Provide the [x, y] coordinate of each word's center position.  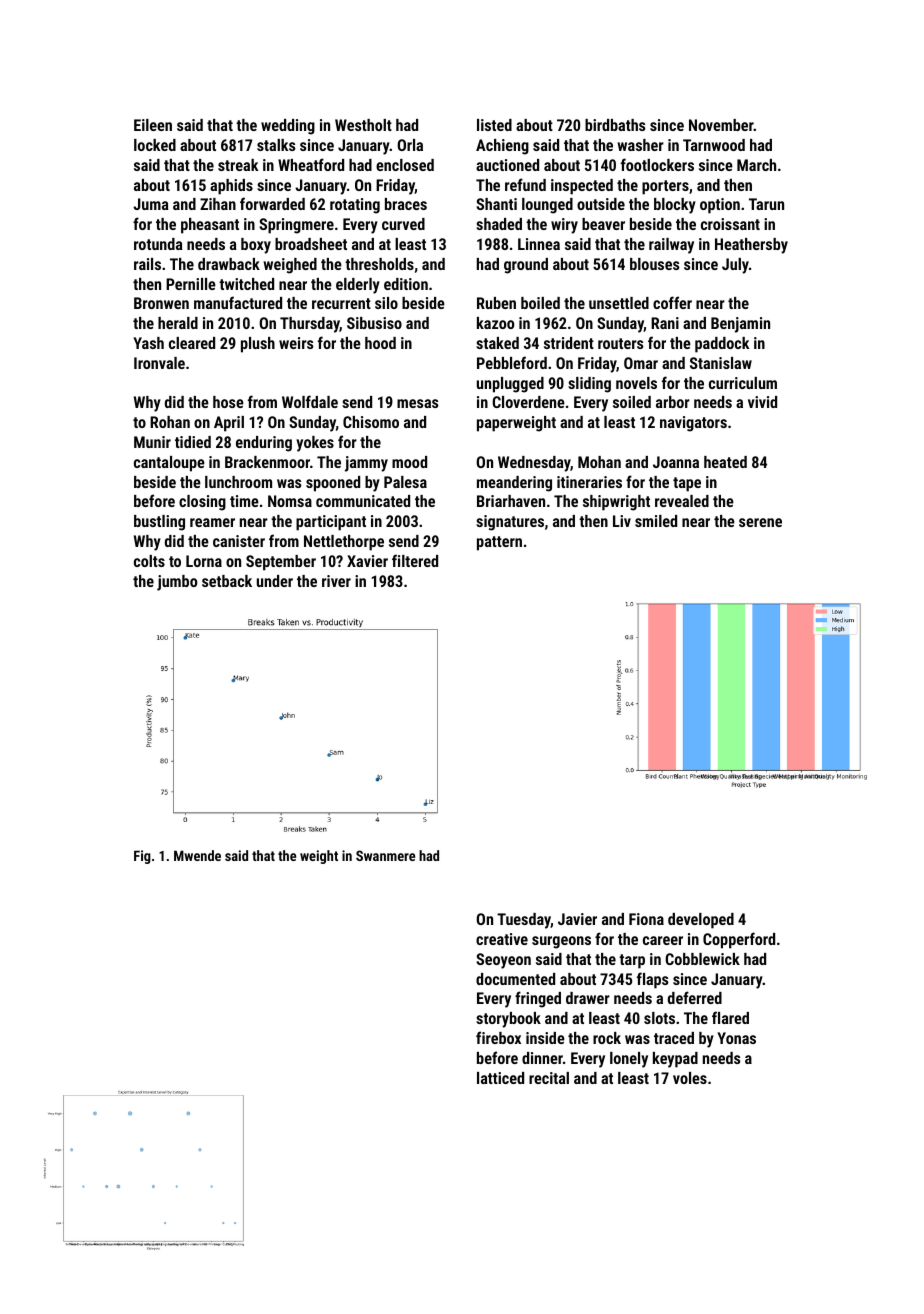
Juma [151, 204]
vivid [762, 402]
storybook [508, 1020]
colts [149, 561]
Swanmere [385, 855]
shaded [499, 224]
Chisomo [371, 422]
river [336, 581]
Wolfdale [310, 401]
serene [760, 522]
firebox [498, 1037]
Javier [577, 919]
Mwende [197, 855]
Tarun [766, 204]
